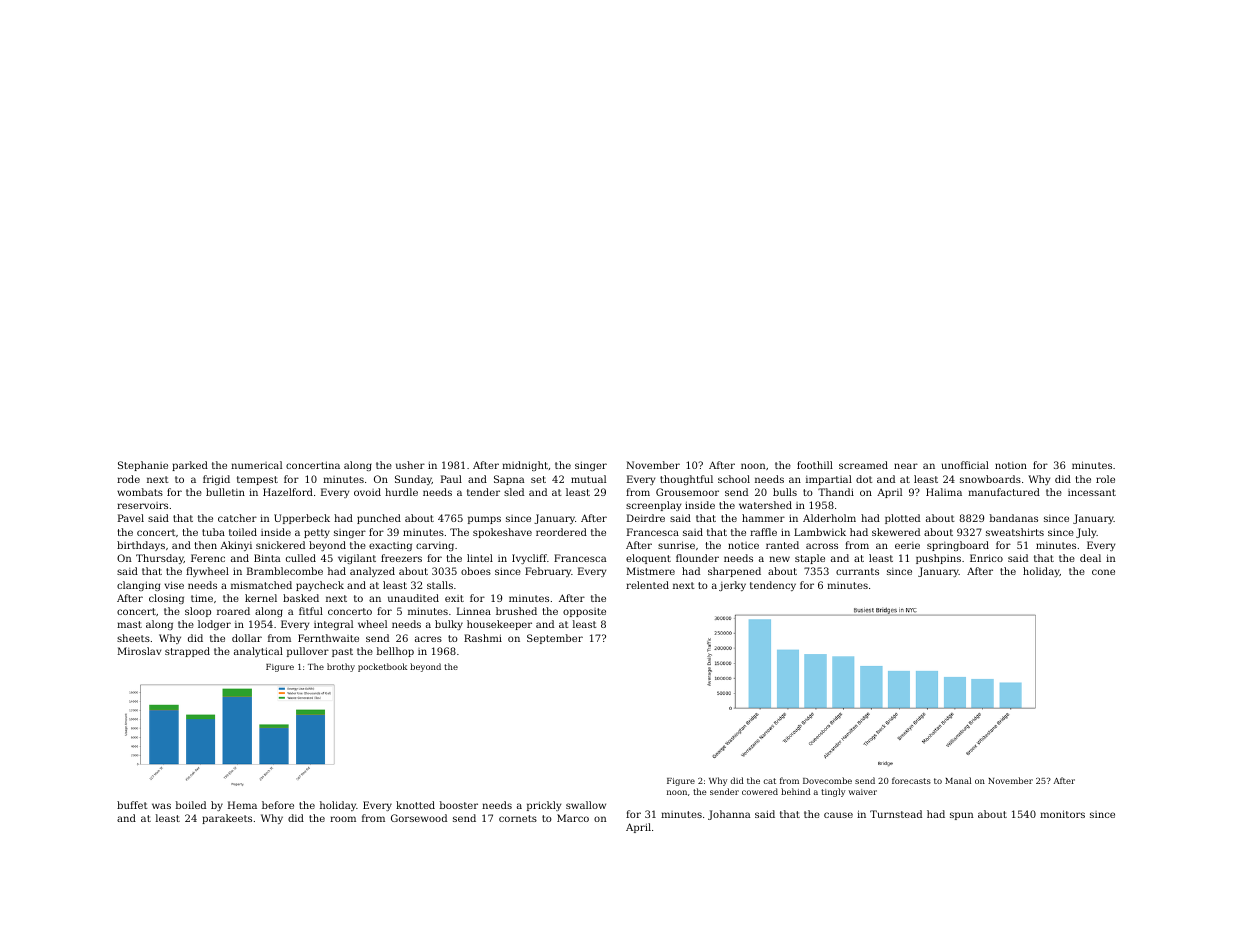 The width and height of the document is (1233, 952). What do you see at coordinates (518, 818) in the document?
I see `cornets` at bounding box center [518, 818].
